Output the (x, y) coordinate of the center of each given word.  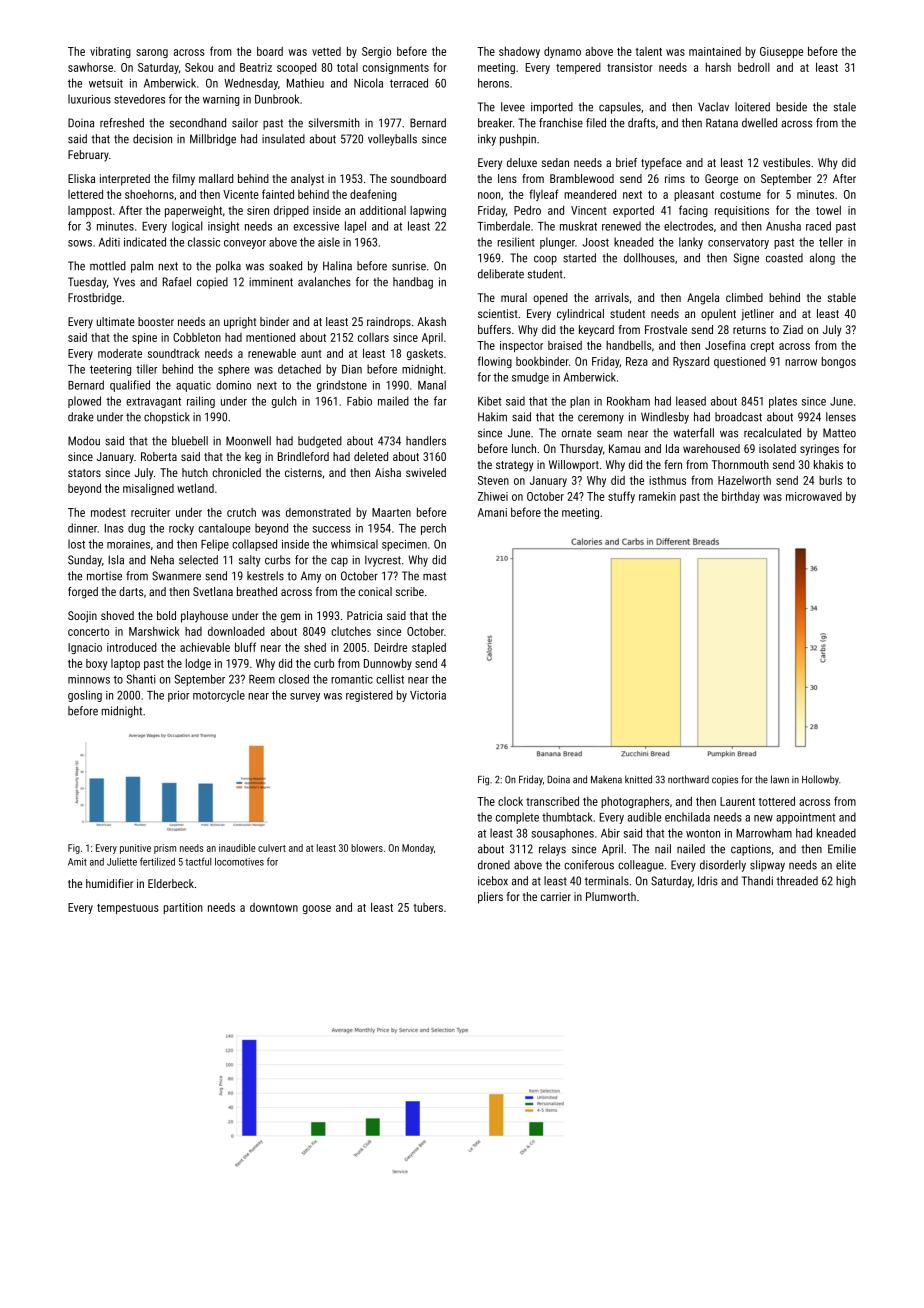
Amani (492, 512)
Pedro (527, 210)
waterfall (693, 433)
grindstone (342, 386)
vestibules (786, 162)
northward (688, 779)
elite (846, 865)
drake (81, 417)
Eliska (81, 178)
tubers (428, 907)
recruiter (150, 512)
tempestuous (128, 909)
